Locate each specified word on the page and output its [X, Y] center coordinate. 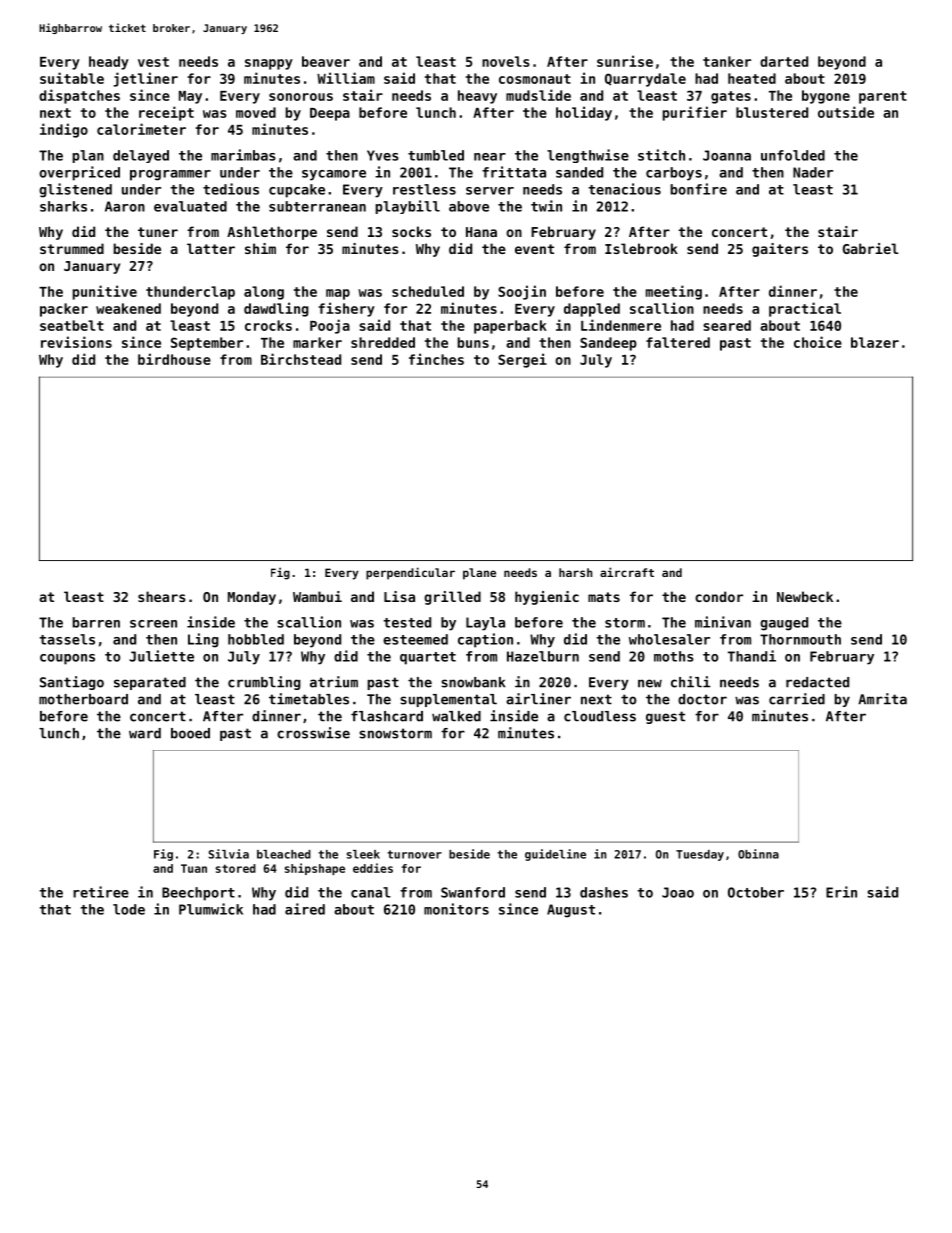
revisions [76, 342]
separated [150, 683]
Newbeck [805, 596]
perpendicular [410, 573]
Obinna [758, 854]
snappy [269, 64]
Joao [678, 892]
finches [436, 359]
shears [162, 596]
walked [456, 716]
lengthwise [588, 156]
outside [846, 112]
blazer [875, 342]
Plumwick [211, 909]
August [571, 911]
